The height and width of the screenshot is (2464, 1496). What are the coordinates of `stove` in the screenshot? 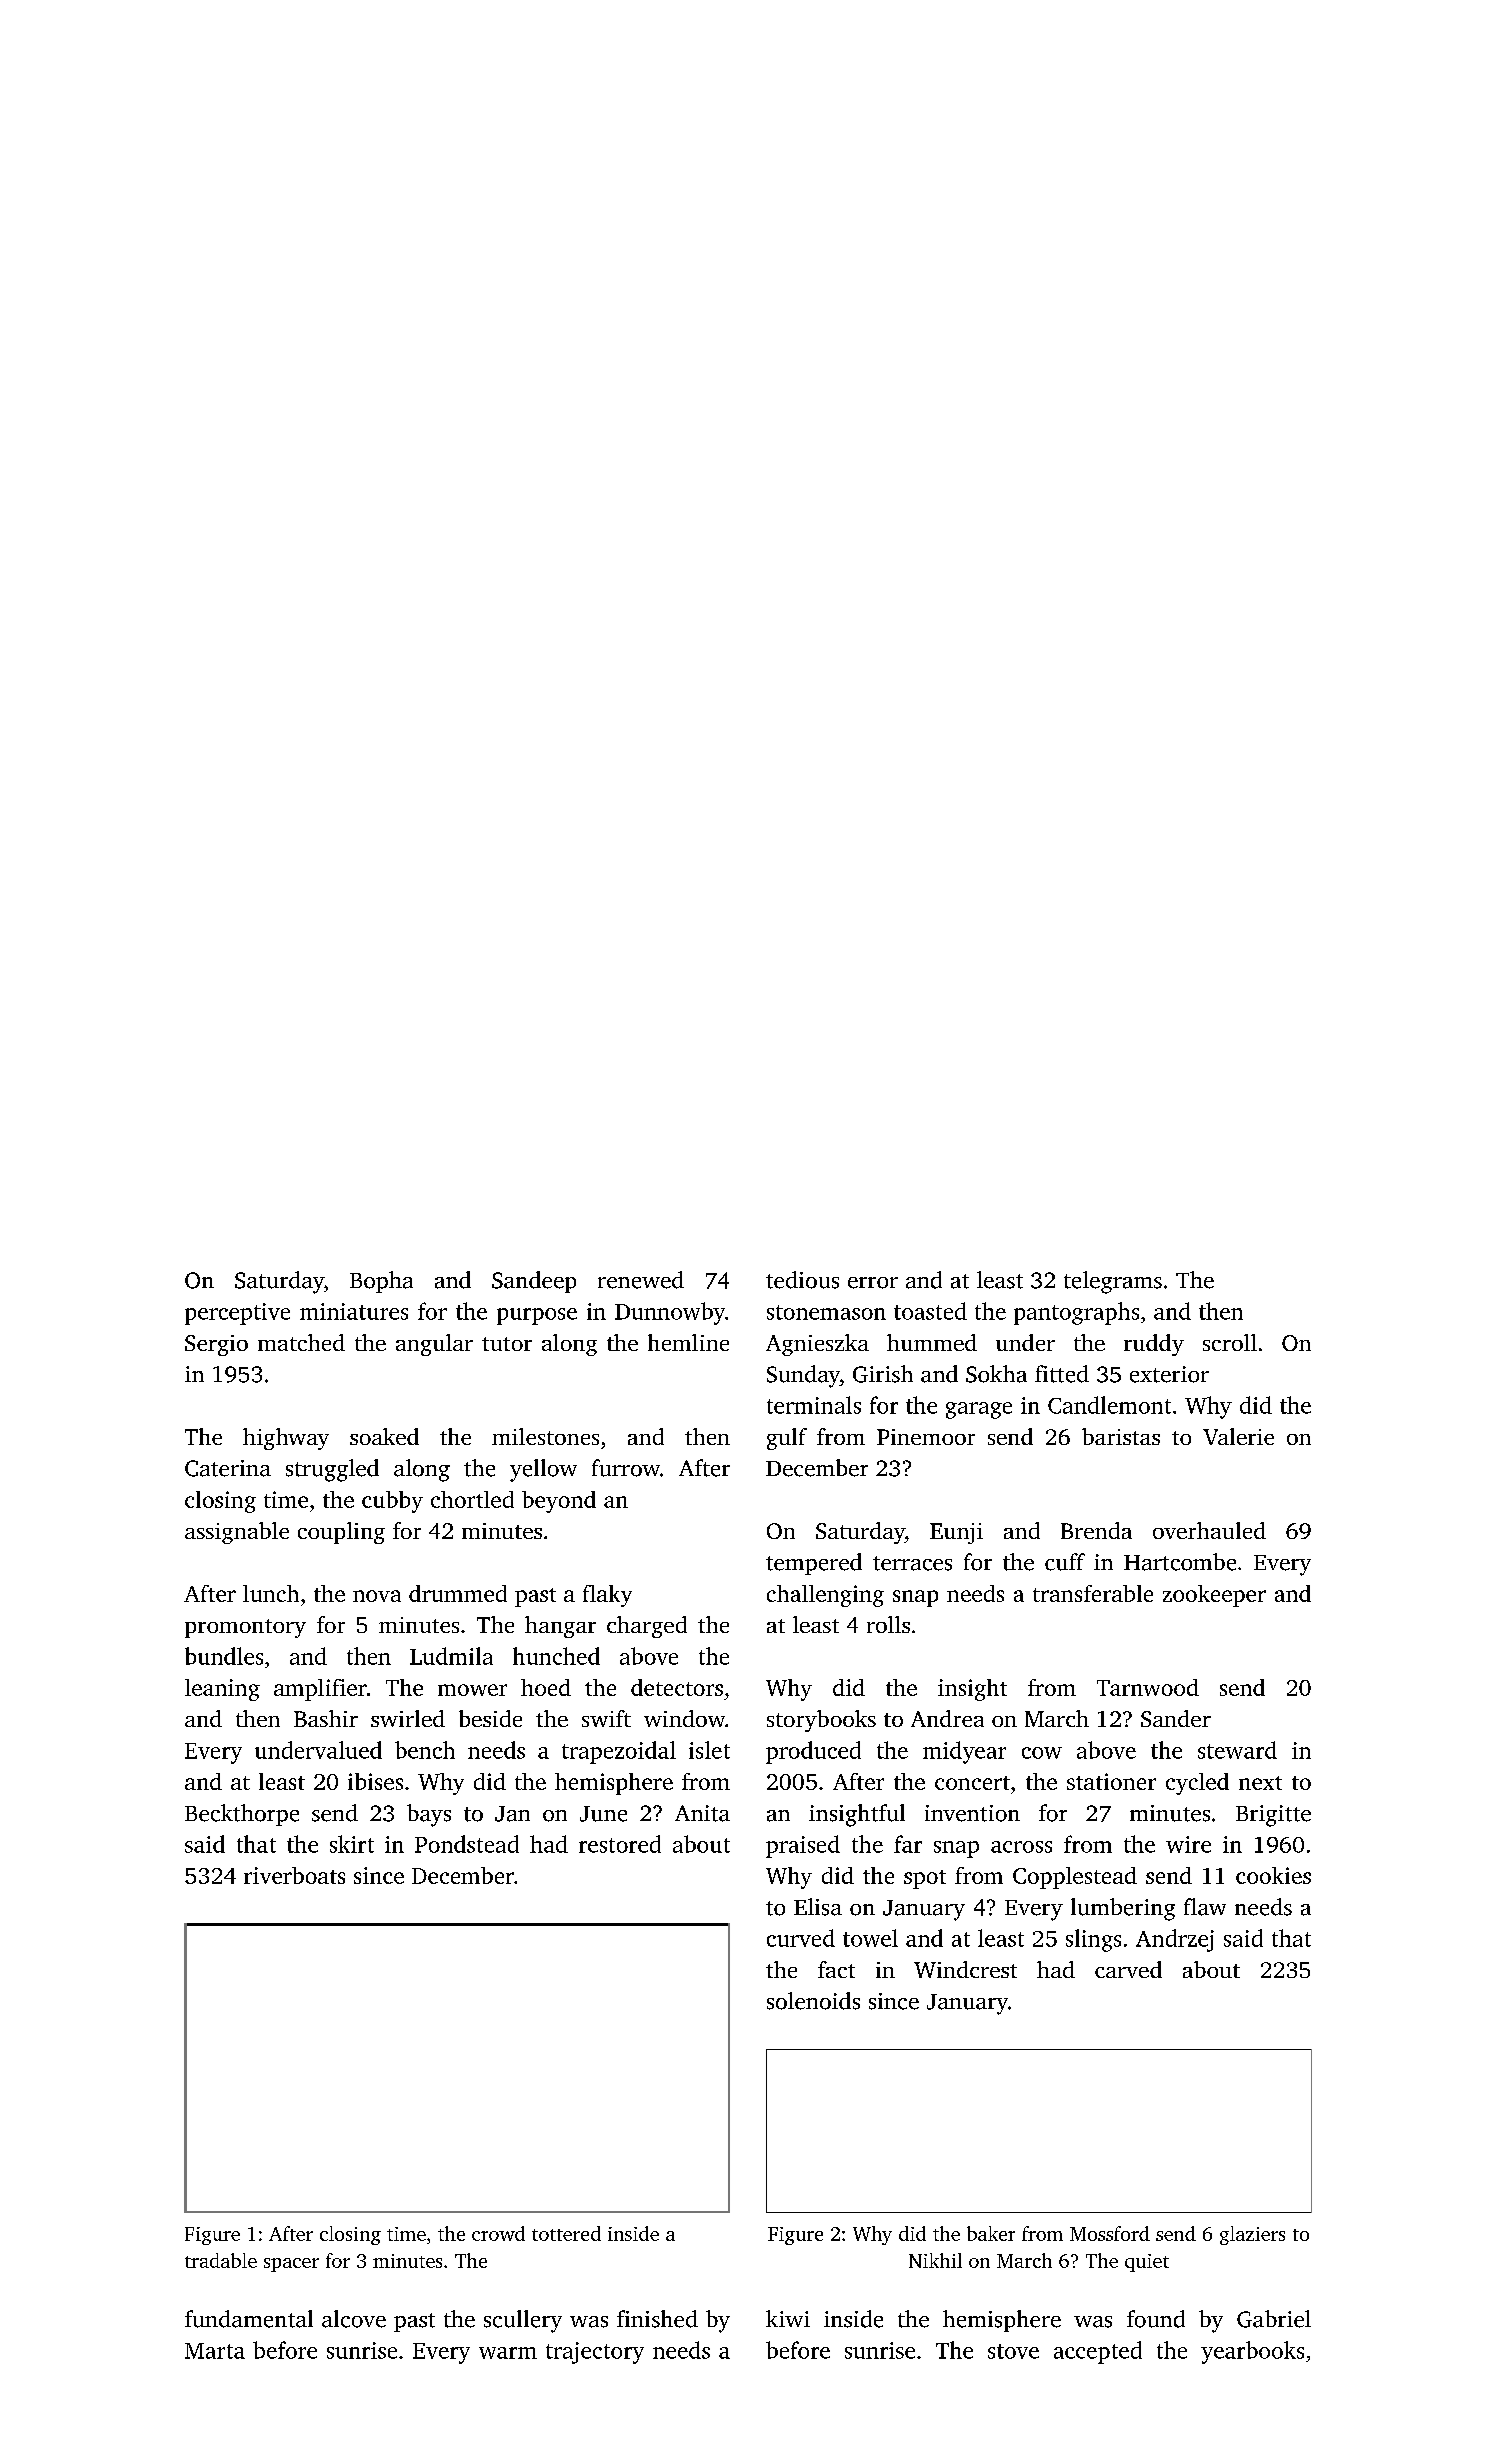 It's located at (1013, 2351).
